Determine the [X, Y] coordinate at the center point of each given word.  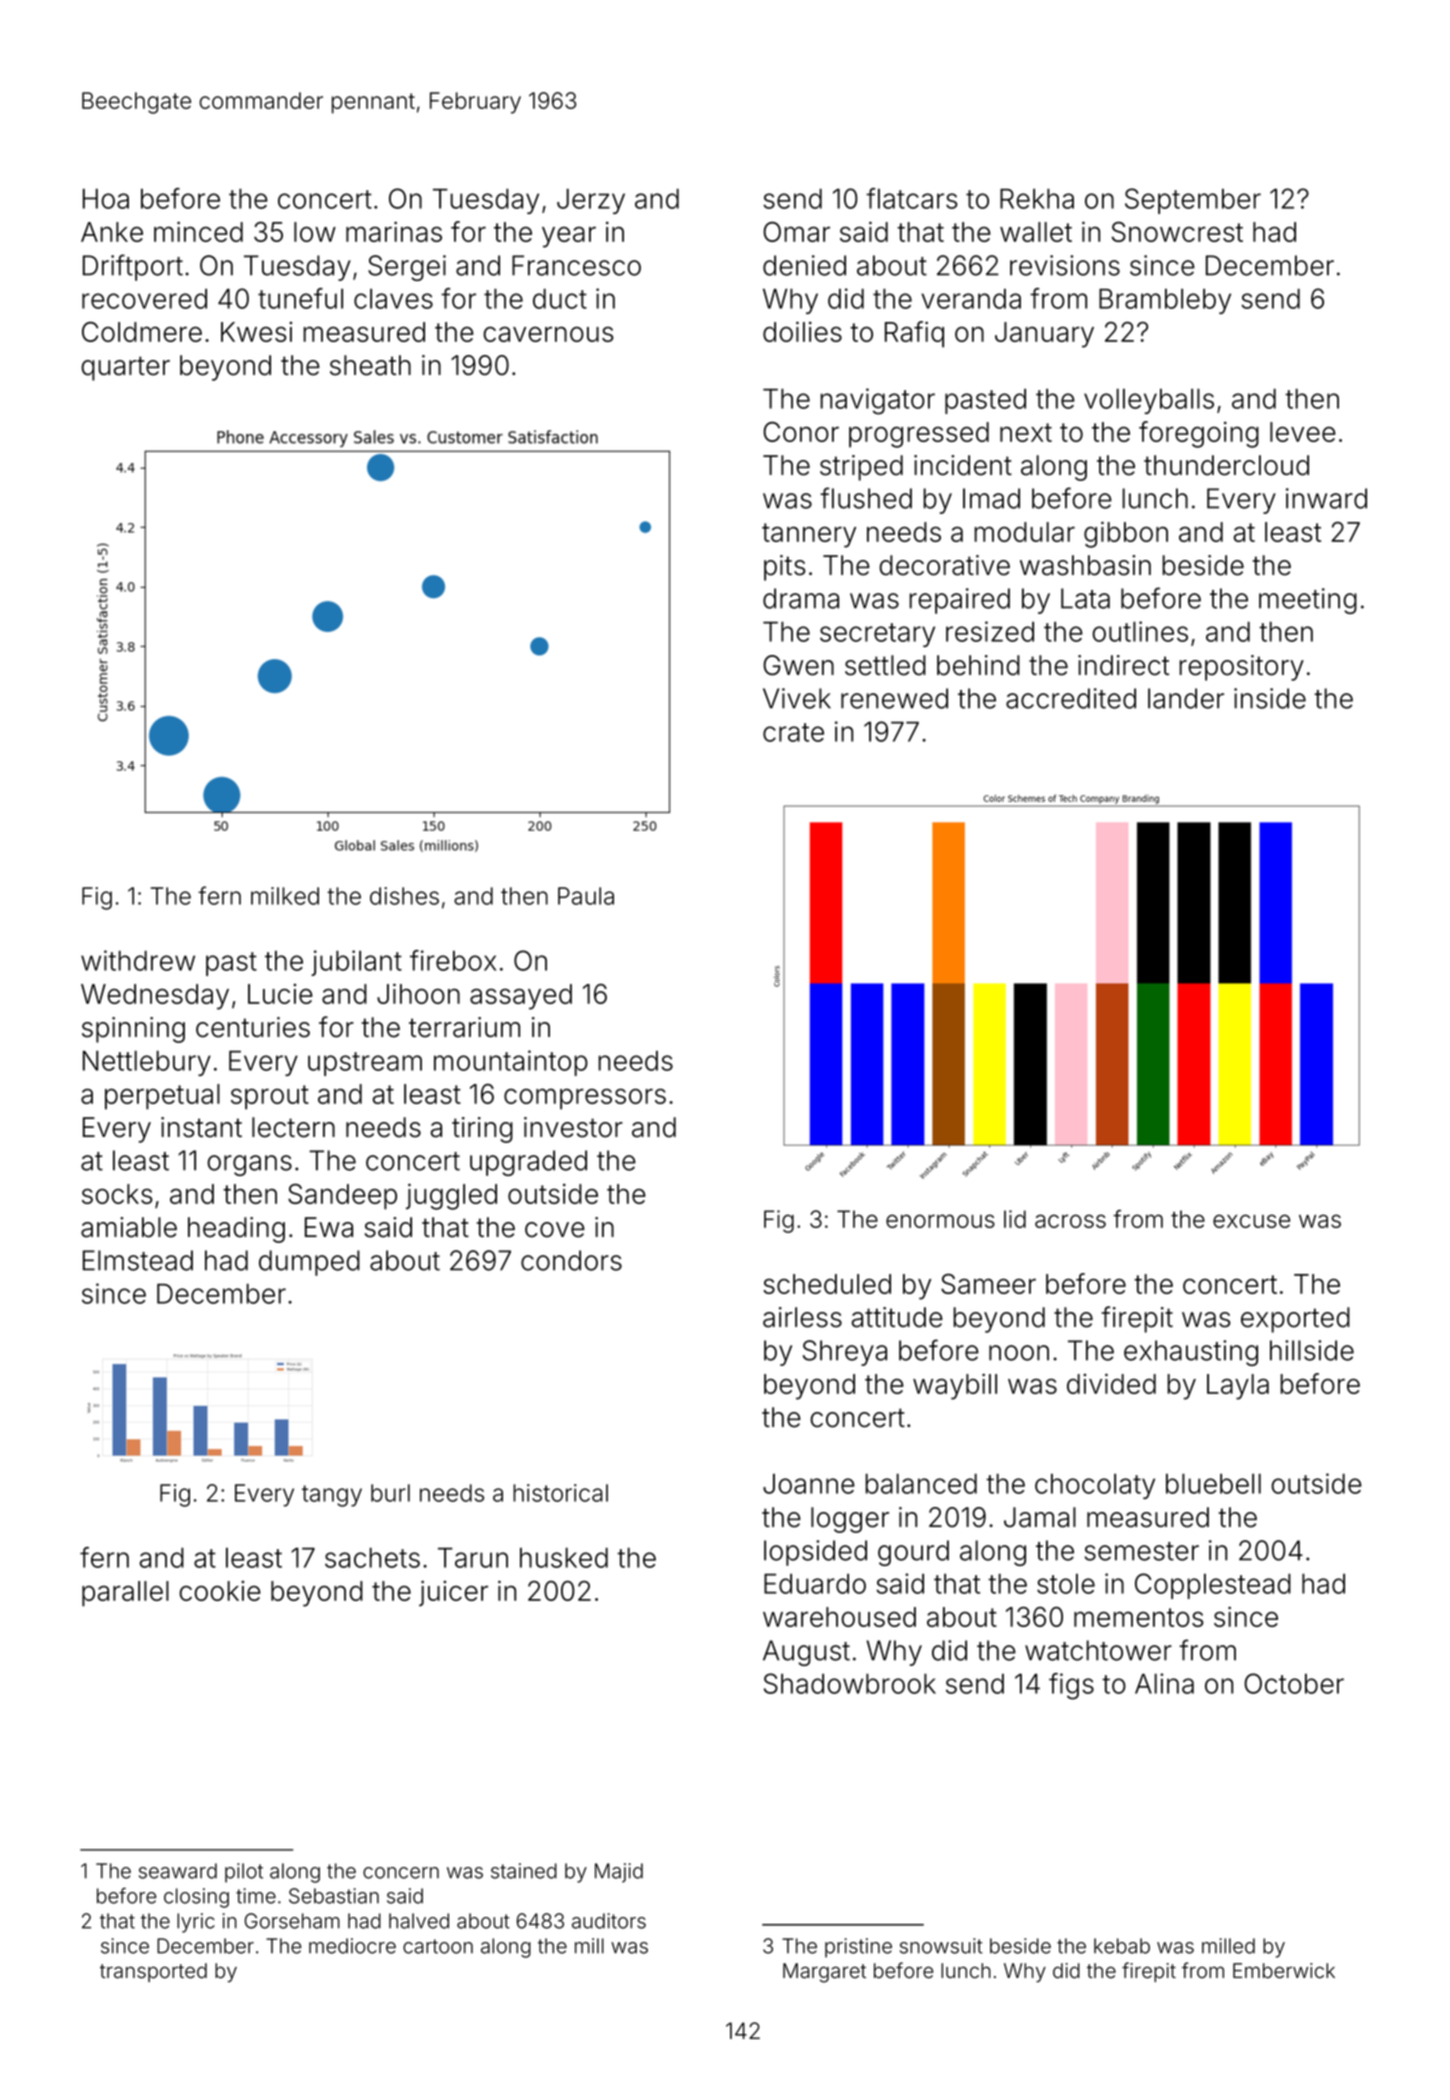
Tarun [473, 1558]
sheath [370, 365]
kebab [1122, 1946]
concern [401, 1873]
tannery [809, 535]
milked [285, 896]
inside [1270, 698]
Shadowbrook [850, 1683]
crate [793, 732]
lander [1186, 698]
